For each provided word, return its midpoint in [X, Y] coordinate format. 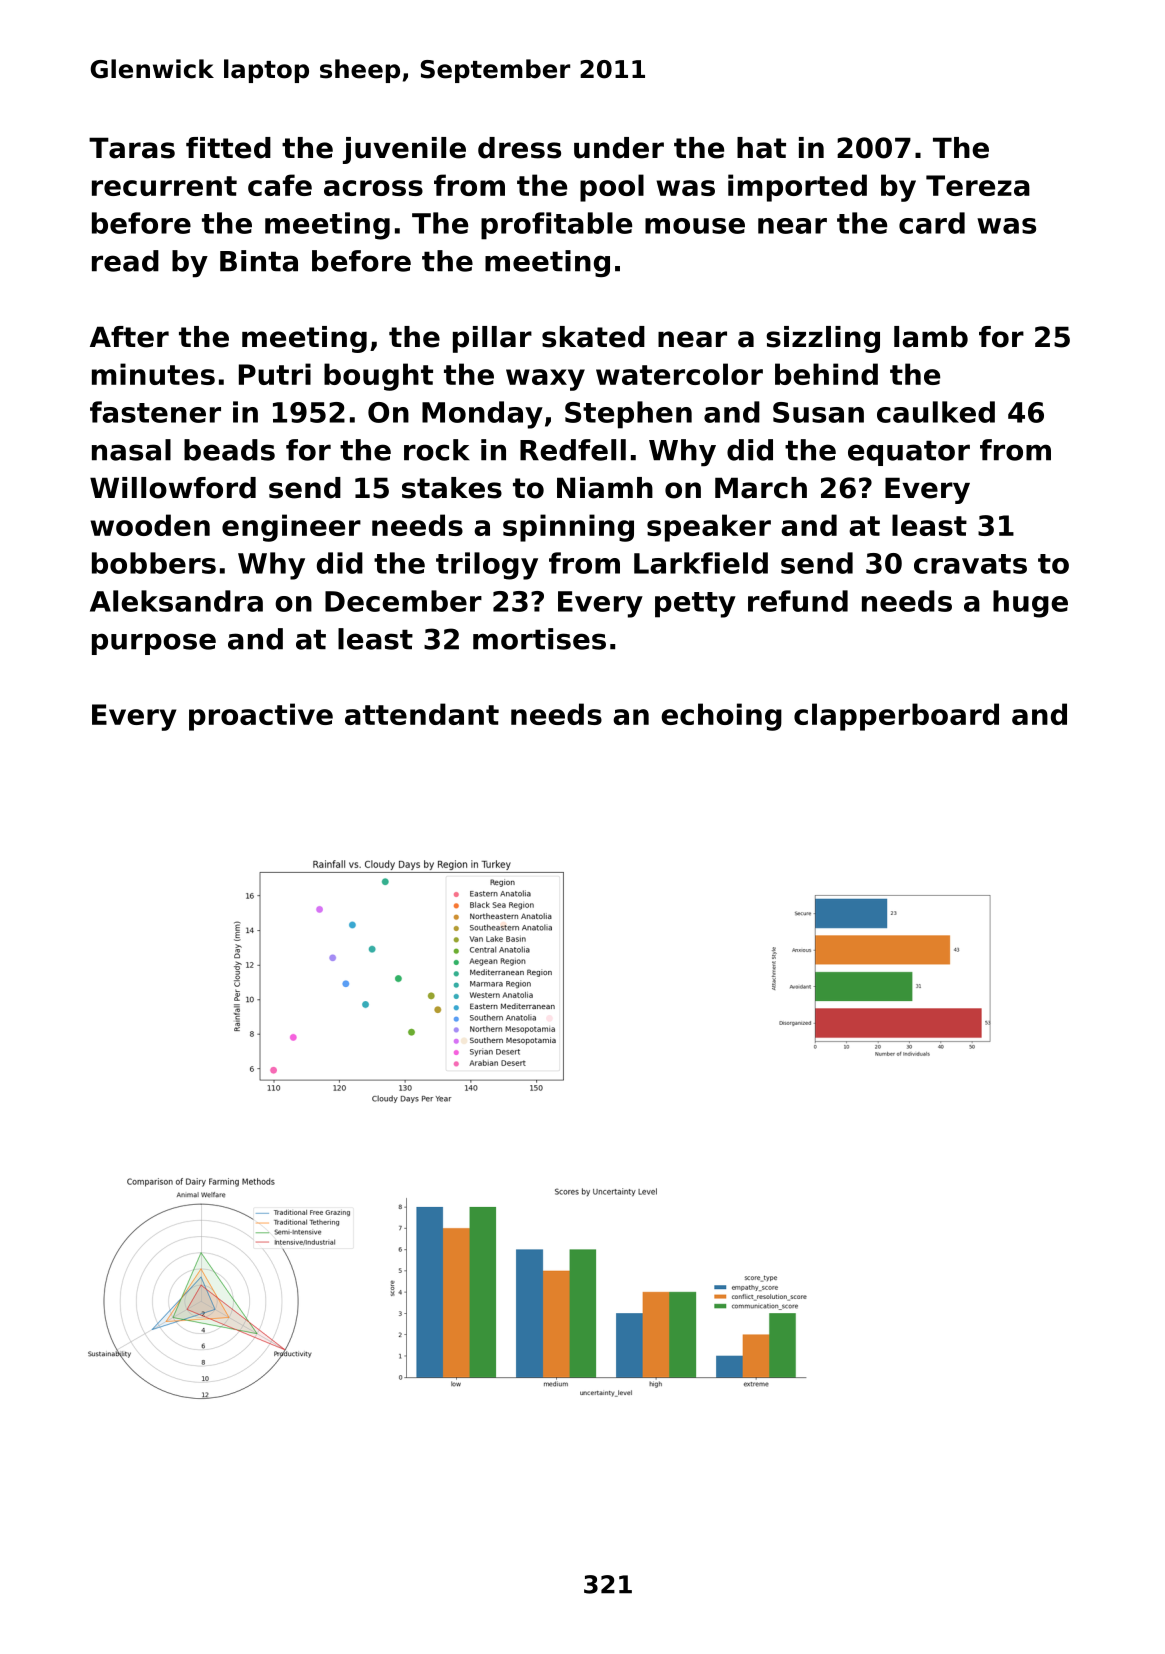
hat [761, 148]
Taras [132, 148]
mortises [539, 639]
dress [519, 148]
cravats [970, 564]
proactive [261, 717]
